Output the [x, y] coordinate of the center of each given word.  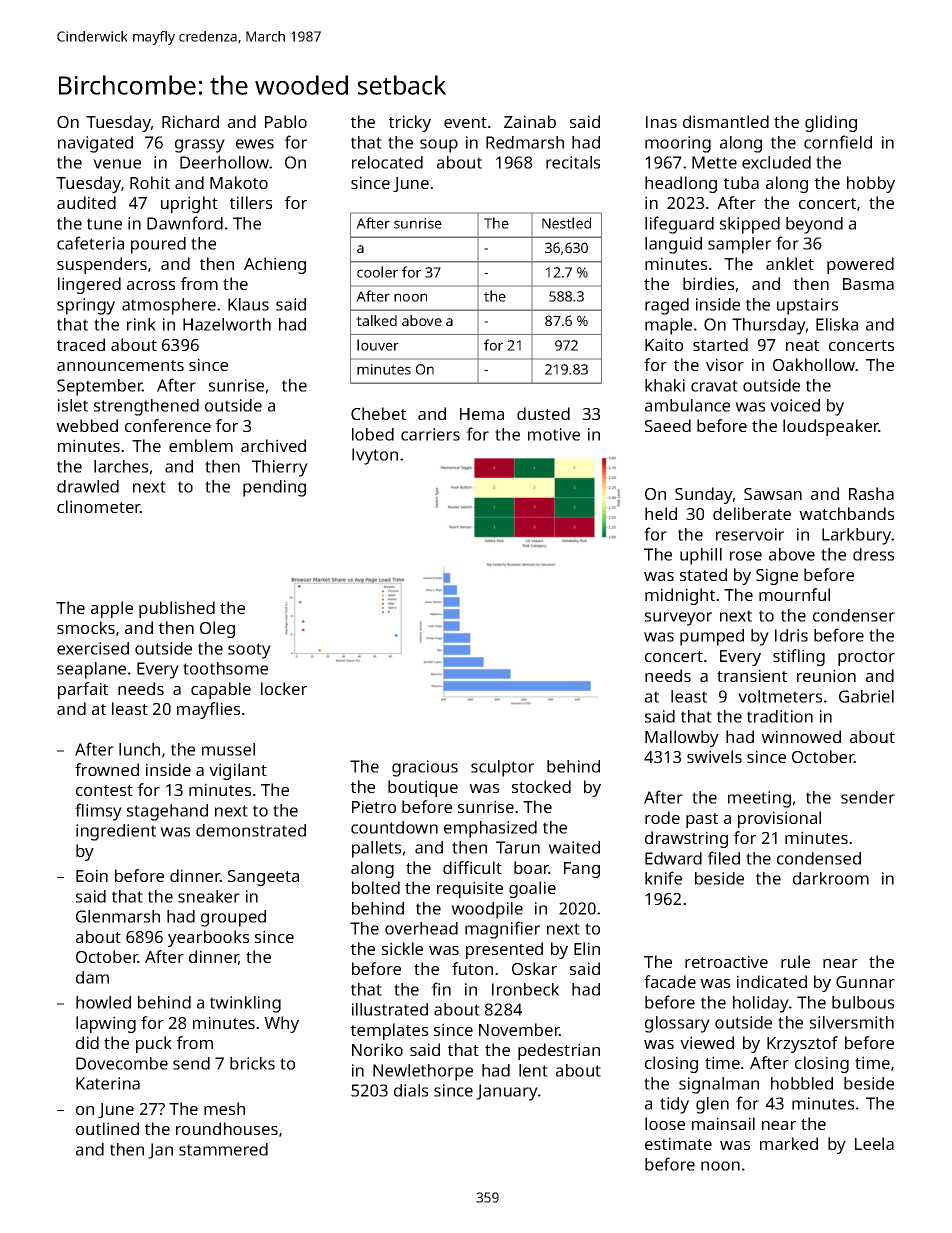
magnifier [502, 930]
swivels [714, 756]
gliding [831, 123]
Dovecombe [122, 1063]
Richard [190, 121]
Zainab [530, 121]
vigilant [238, 771]
